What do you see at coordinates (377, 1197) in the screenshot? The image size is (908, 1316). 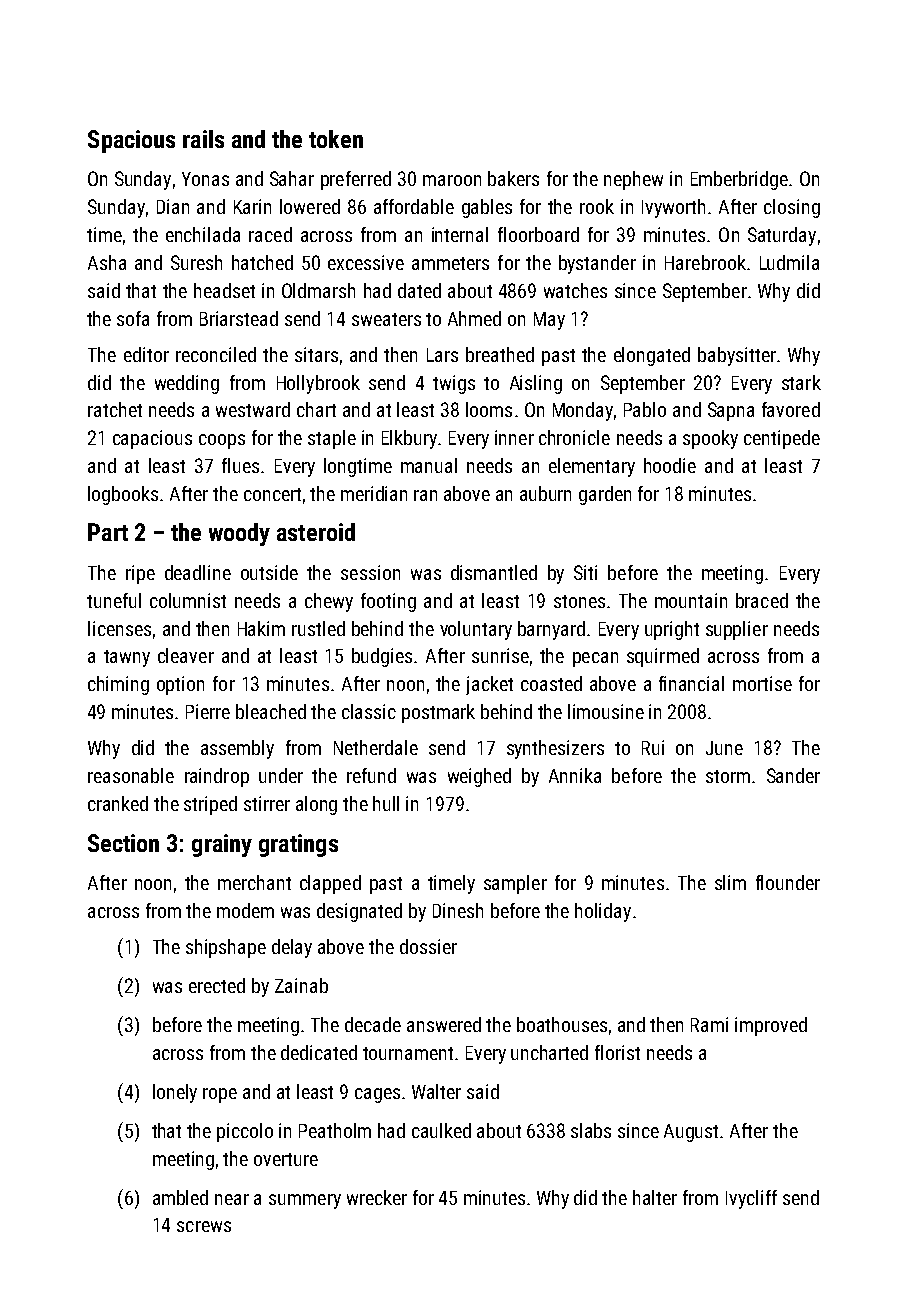 I see `wrecker` at bounding box center [377, 1197].
